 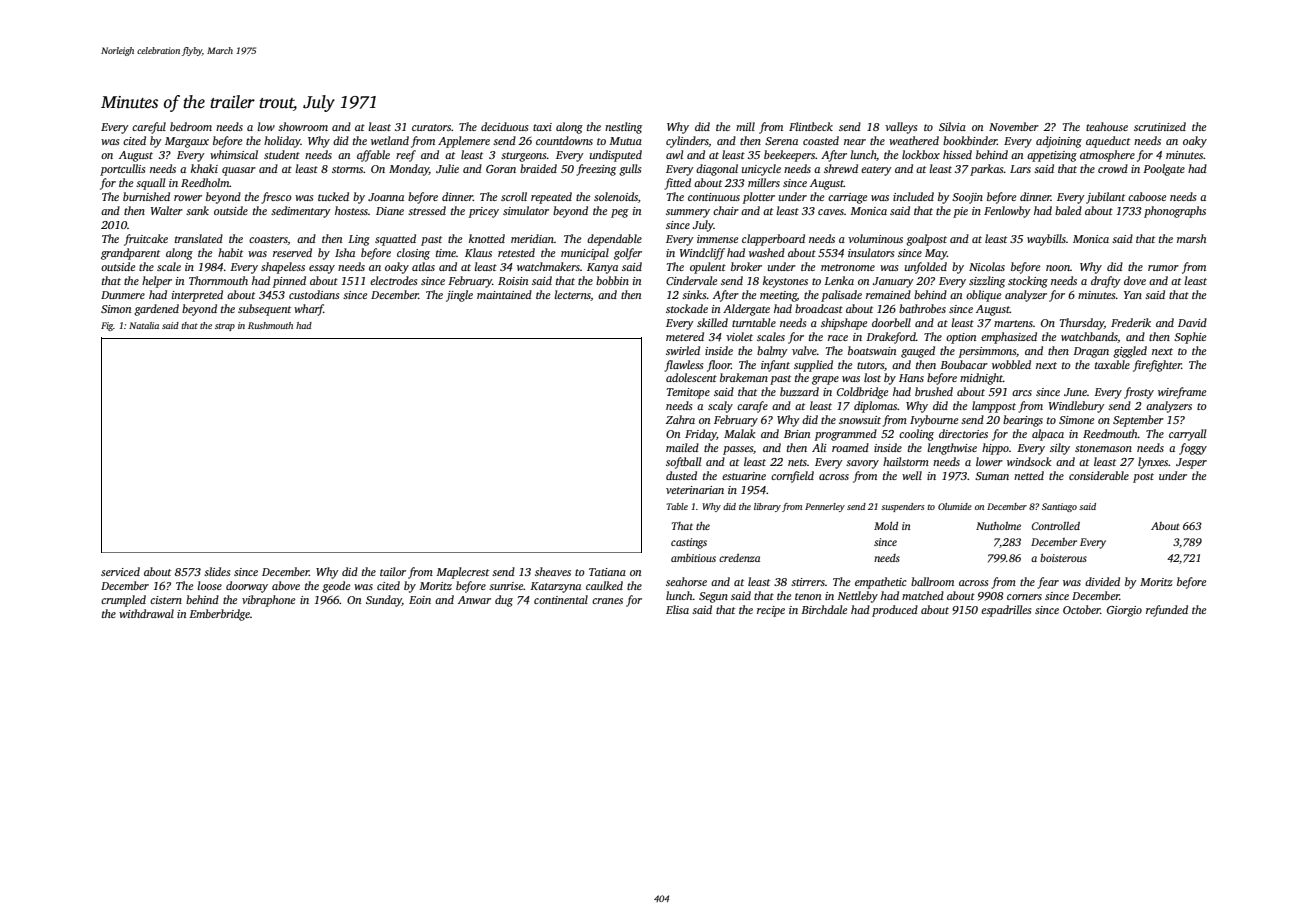 What do you see at coordinates (986, 170) in the document?
I see `parkas` at bounding box center [986, 170].
